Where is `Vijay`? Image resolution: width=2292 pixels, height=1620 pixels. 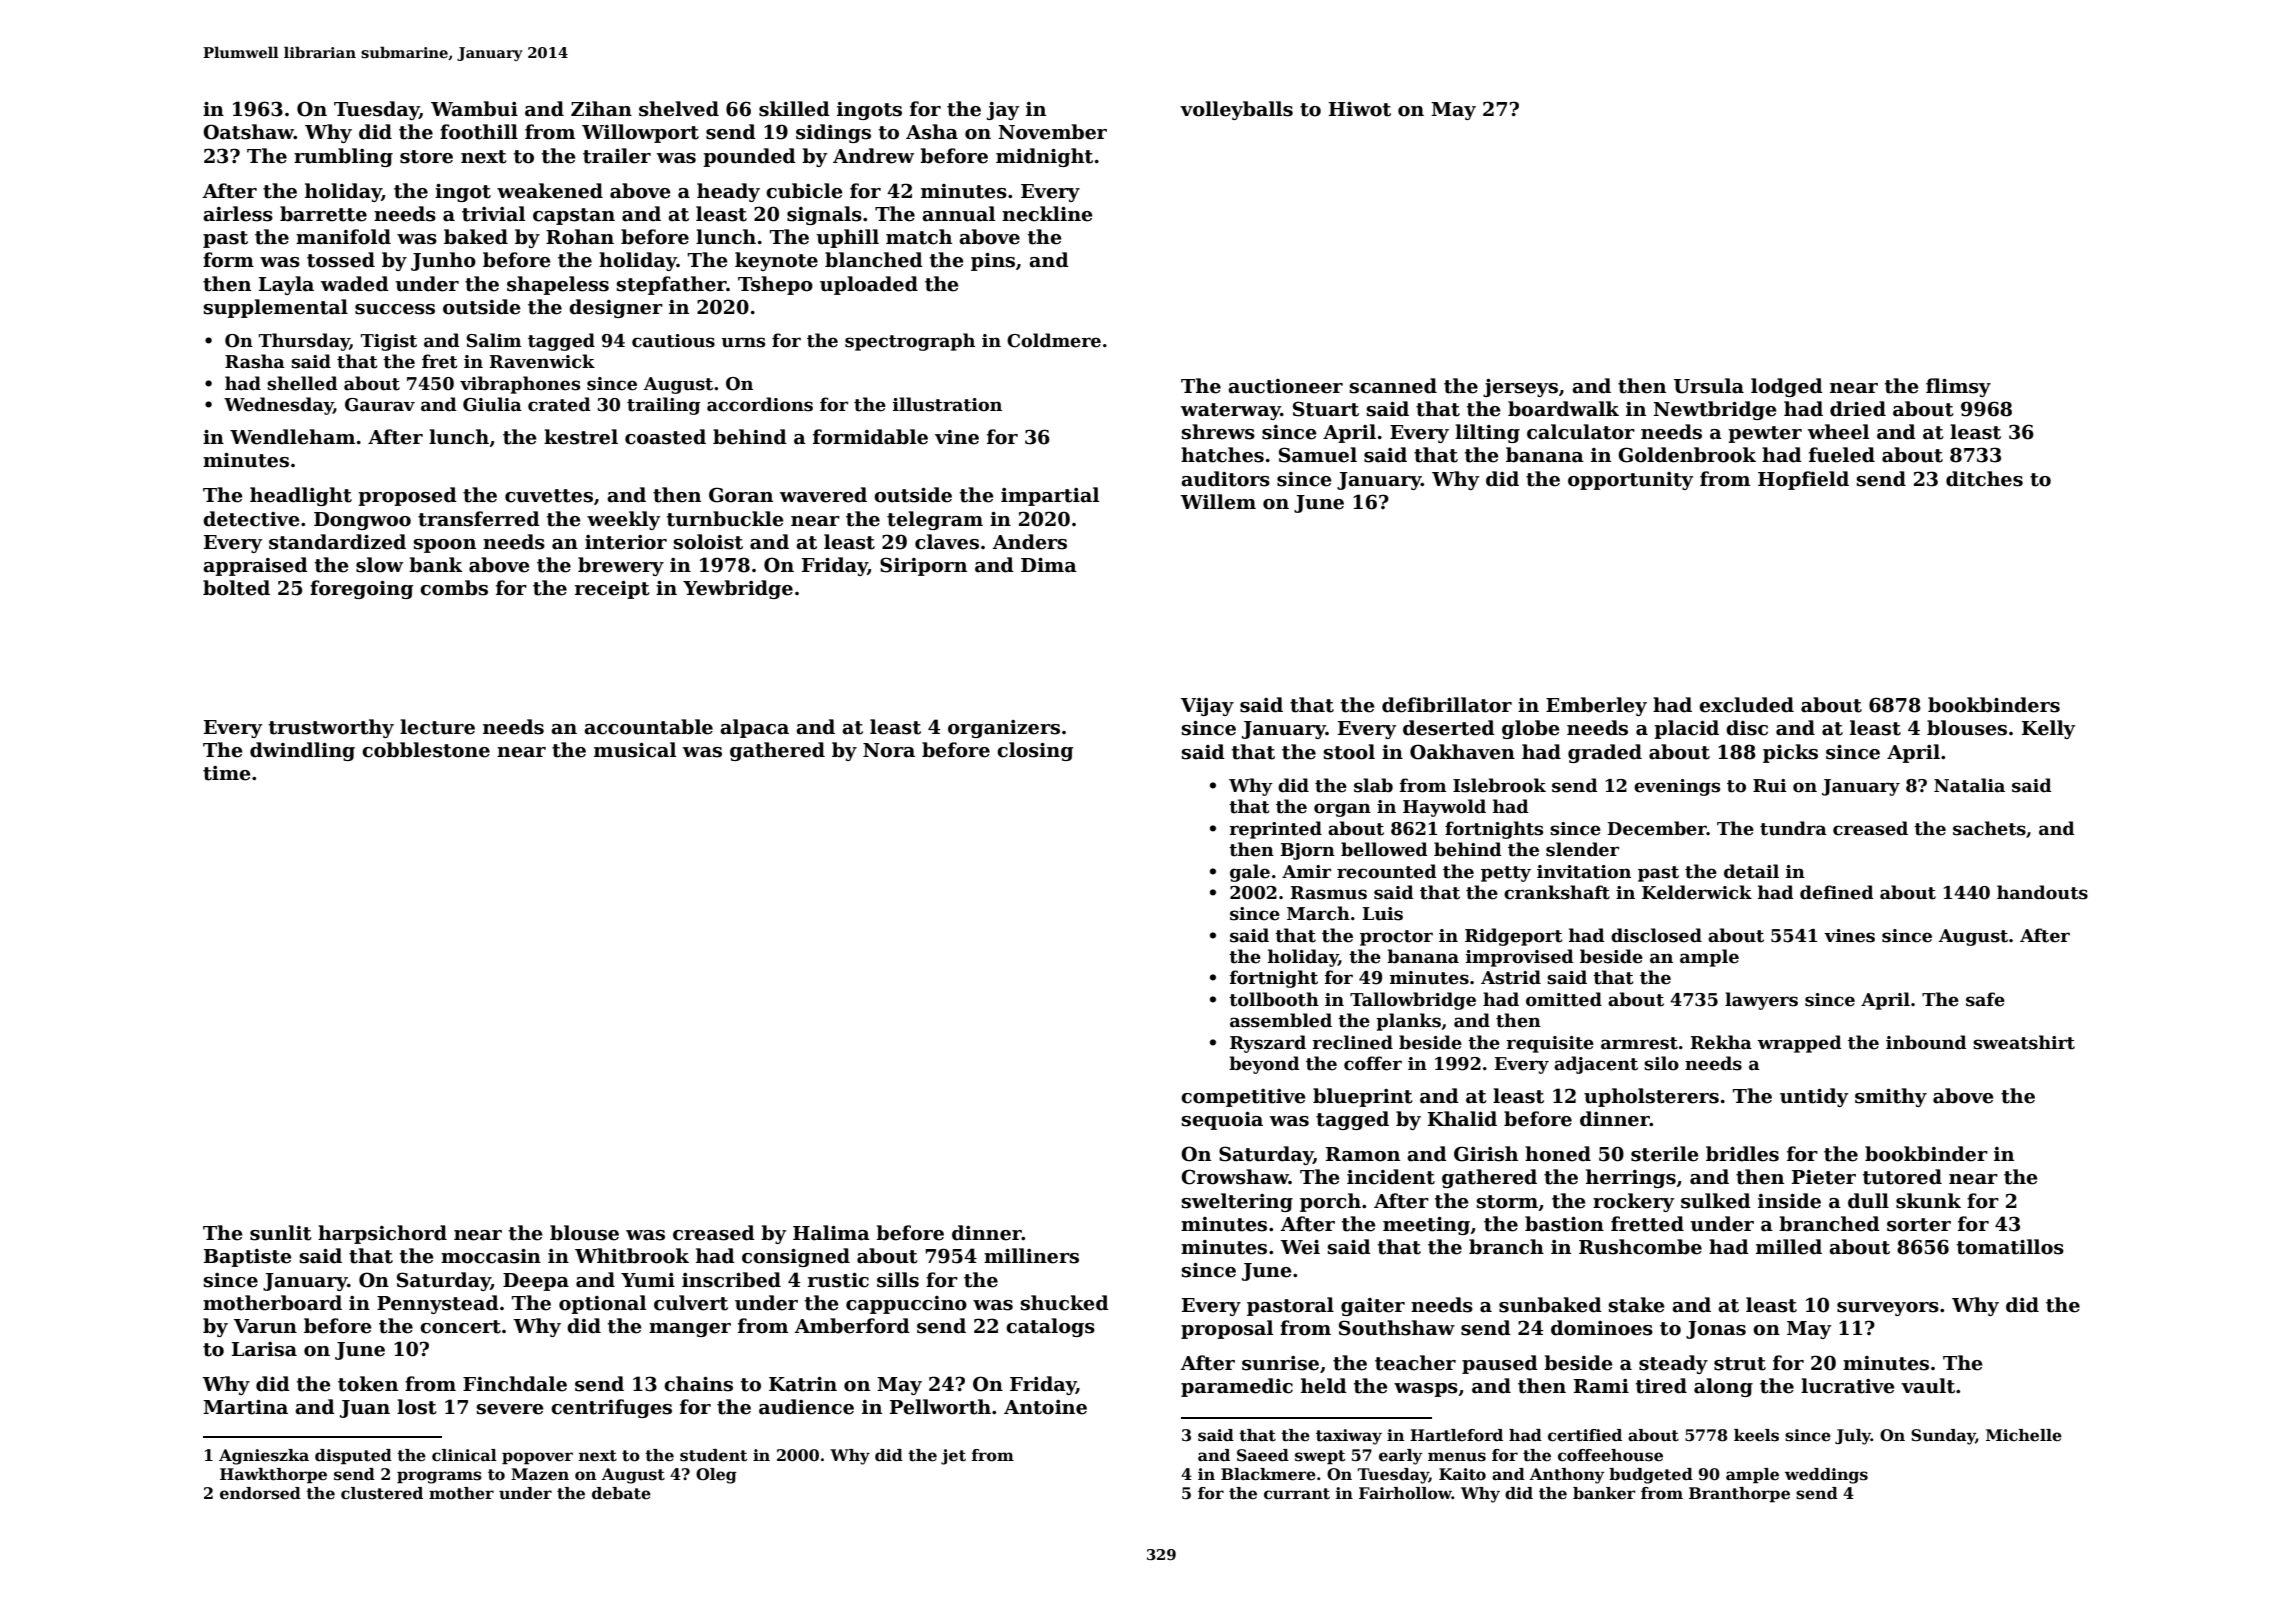
Vijay is located at coordinates (1207, 707).
